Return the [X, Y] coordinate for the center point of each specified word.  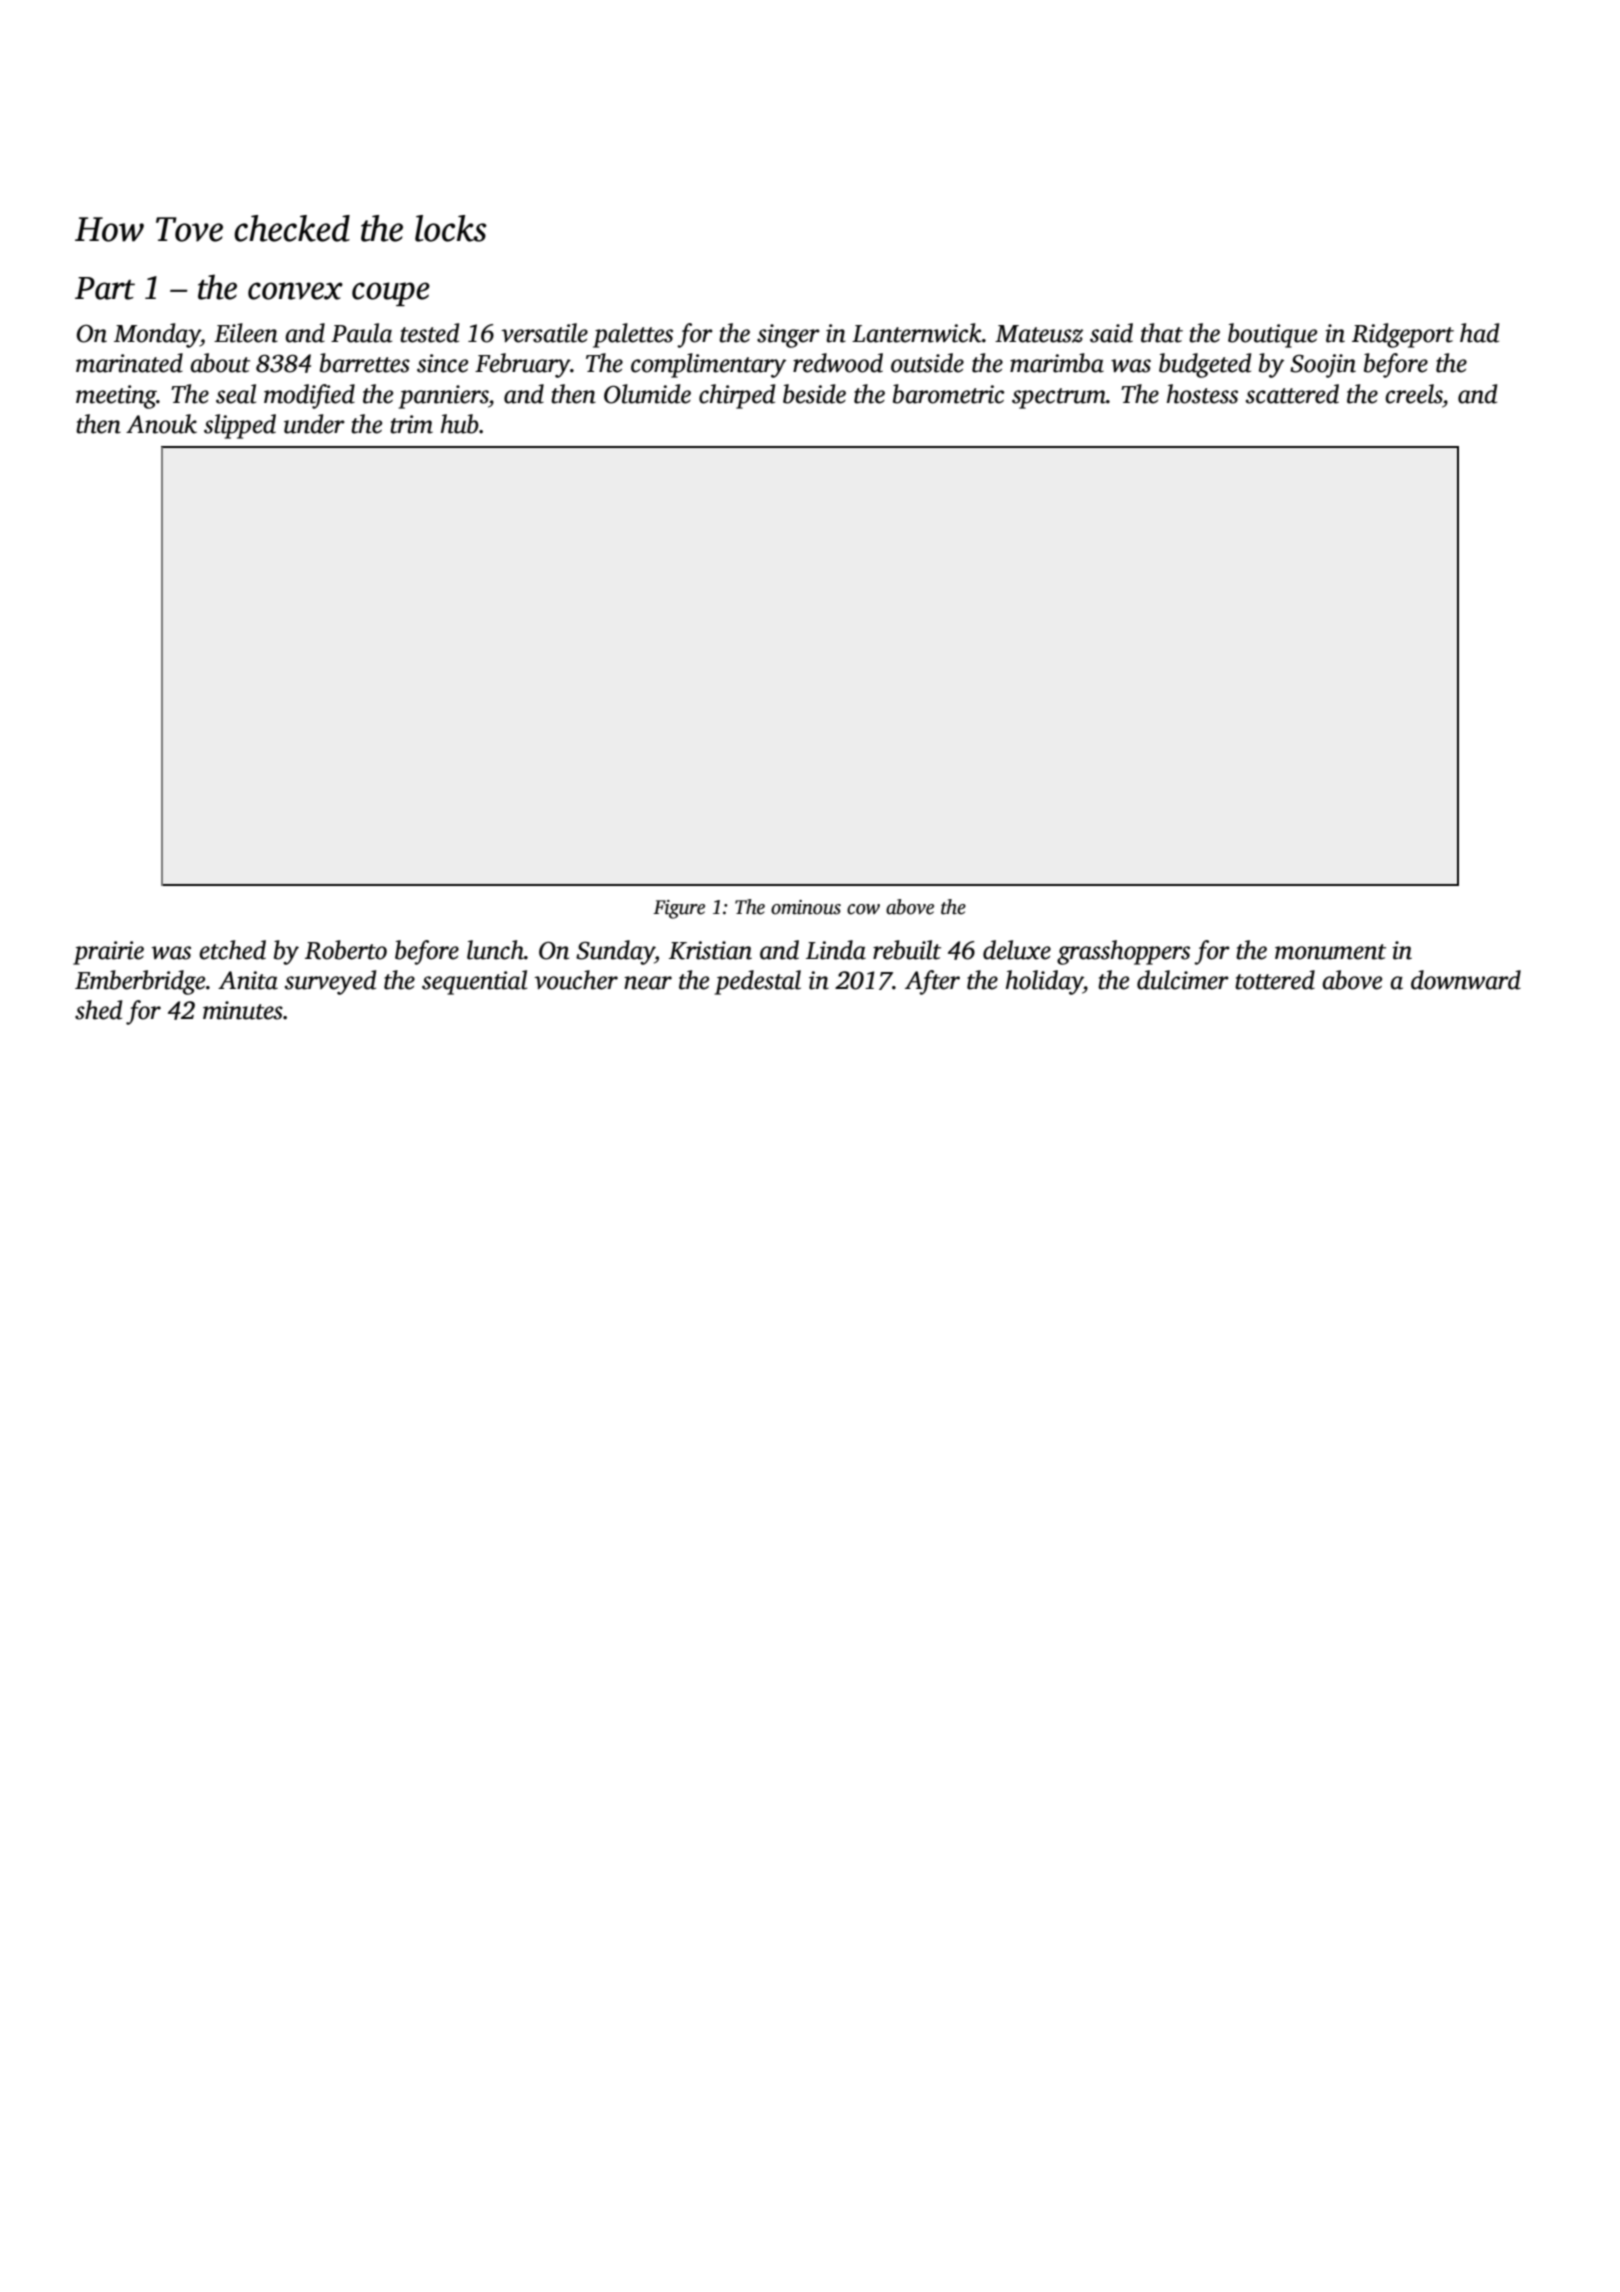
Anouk [161, 424]
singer [788, 336]
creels [1414, 394]
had [1479, 333]
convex [295, 291]
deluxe [1017, 950]
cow [863, 909]
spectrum [1059, 398]
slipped [240, 426]
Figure [679, 909]
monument [1330, 952]
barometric [948, 394]
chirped [737, 396]
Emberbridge [140, 982]
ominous [806, 907]
